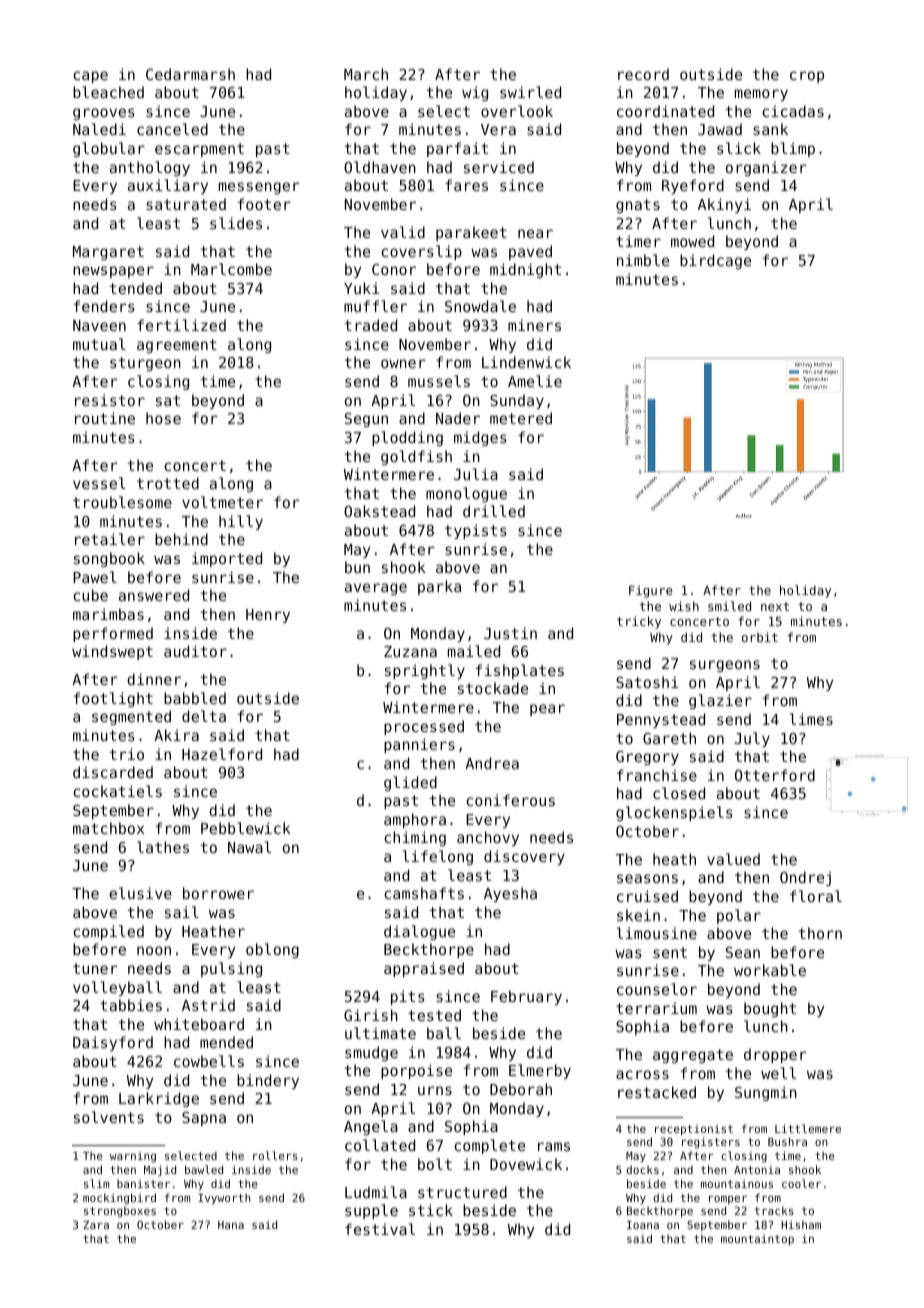 The width and height of the screenshot is (924, 1308). I want to click on metered, so click(521, 418).
